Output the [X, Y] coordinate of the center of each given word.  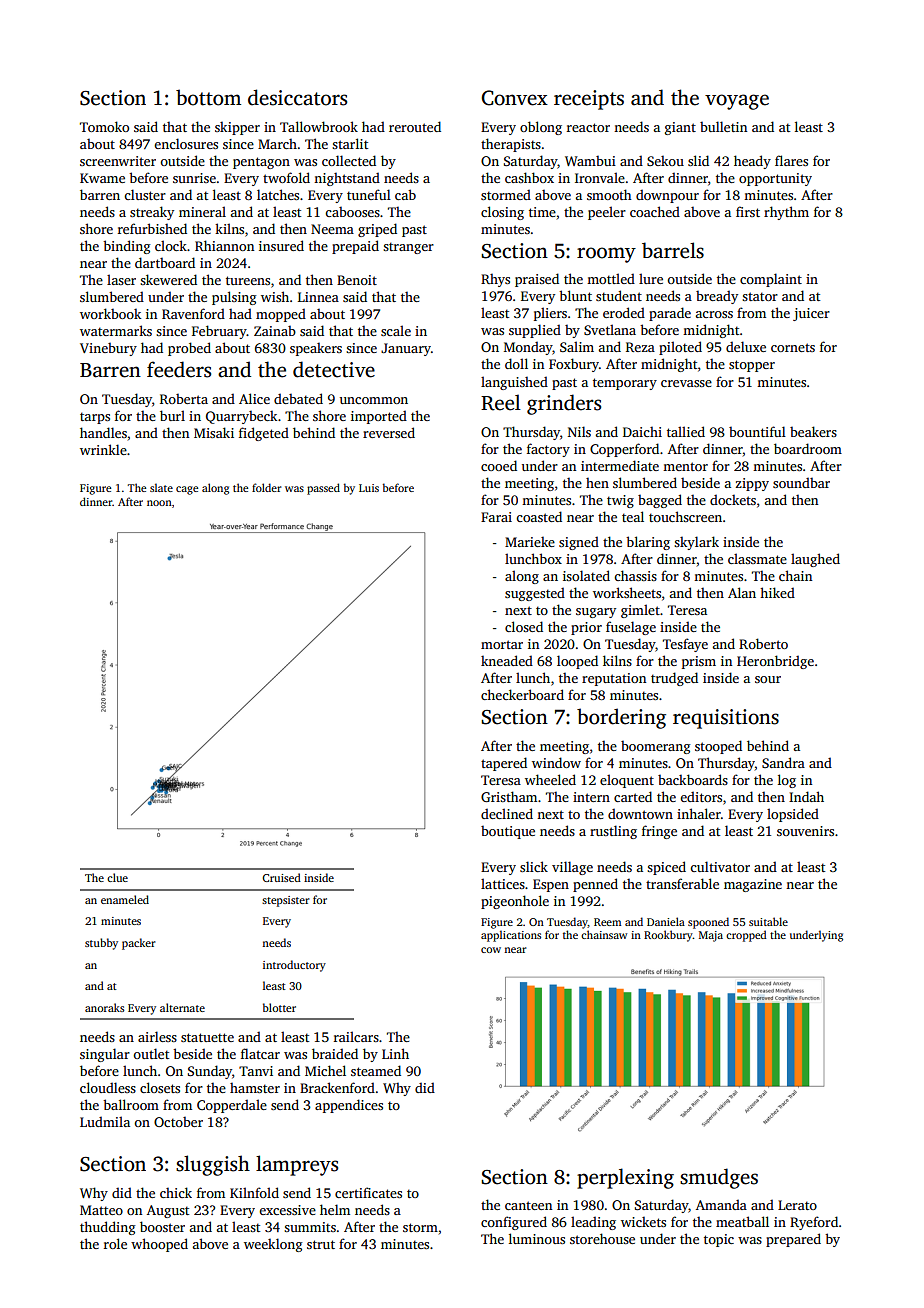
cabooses [352, 212]
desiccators [297, 97]
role [115, 1243]
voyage [737, 102]
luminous [537, 1238]
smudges [719, 1178]
